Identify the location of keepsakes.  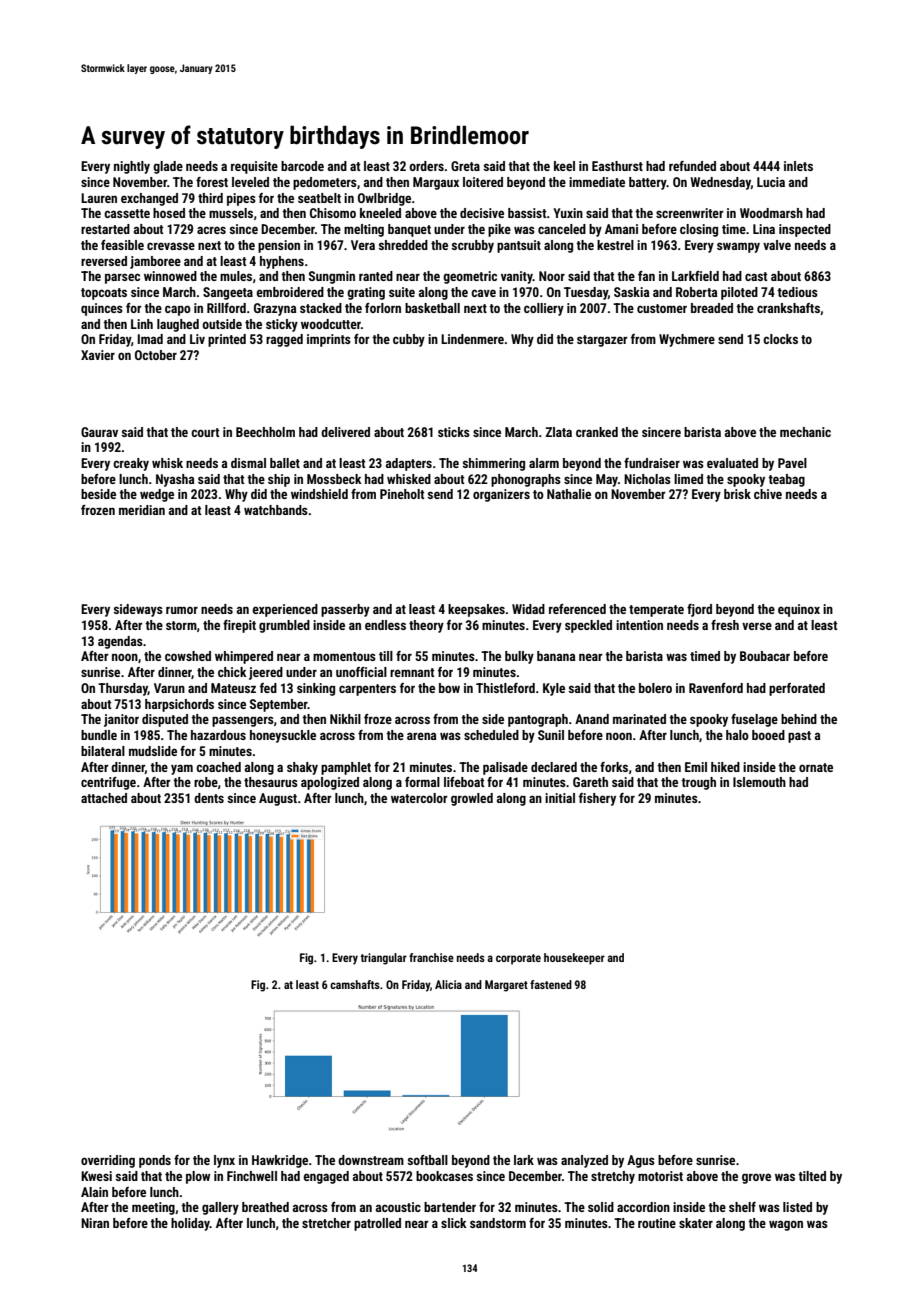
(476, 610).
